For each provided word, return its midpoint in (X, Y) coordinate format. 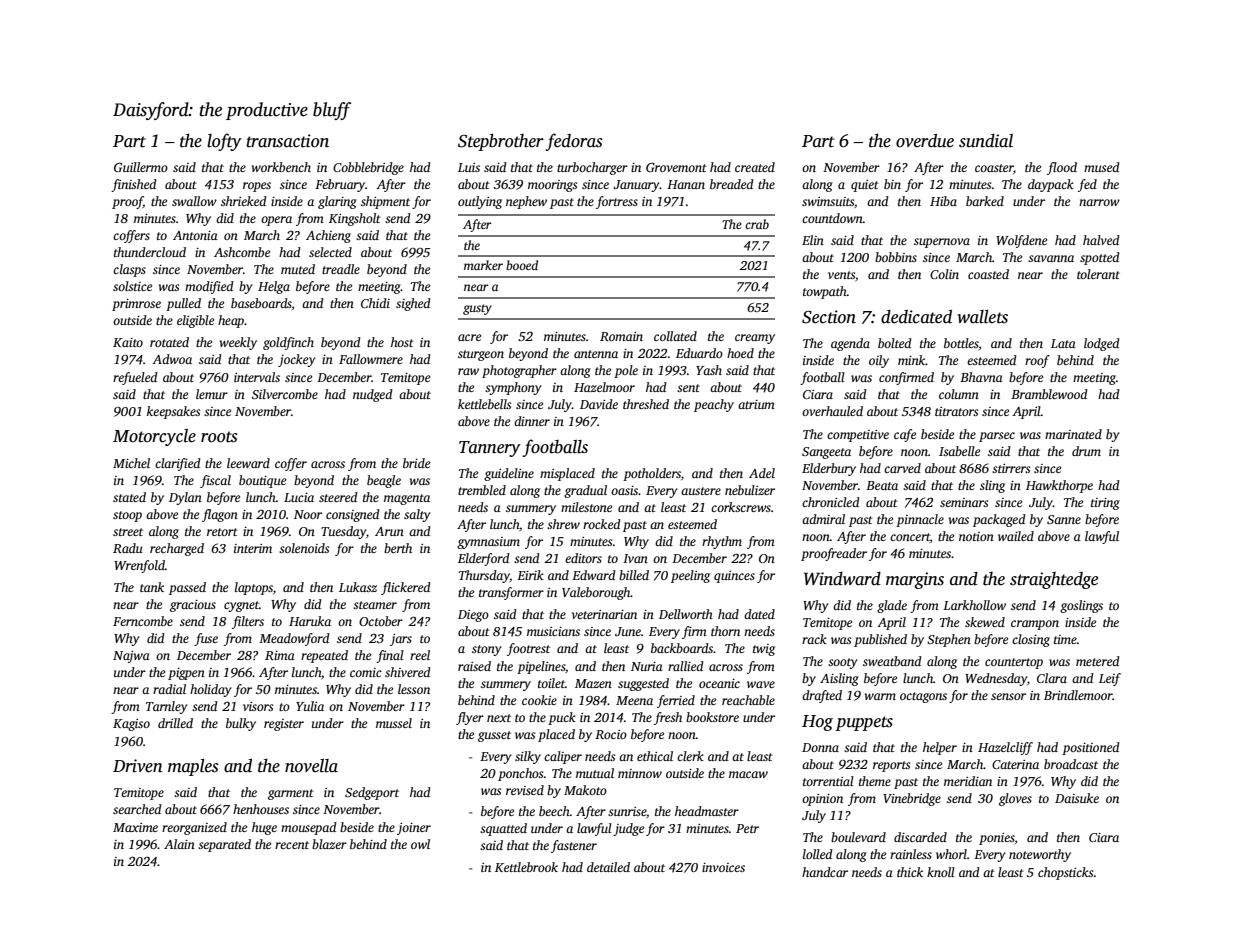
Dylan (185, 498)
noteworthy (1040, 855)
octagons (923, 697)
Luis (469, 167)
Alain (179, 844)
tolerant (1098, 274)
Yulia (310, 706)
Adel (762, 473)
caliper (563, 757)
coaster (994, 168)
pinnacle (920, 520)
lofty (224, 142)
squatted (503, 829)
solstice (132, 286)
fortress (617, 202)
